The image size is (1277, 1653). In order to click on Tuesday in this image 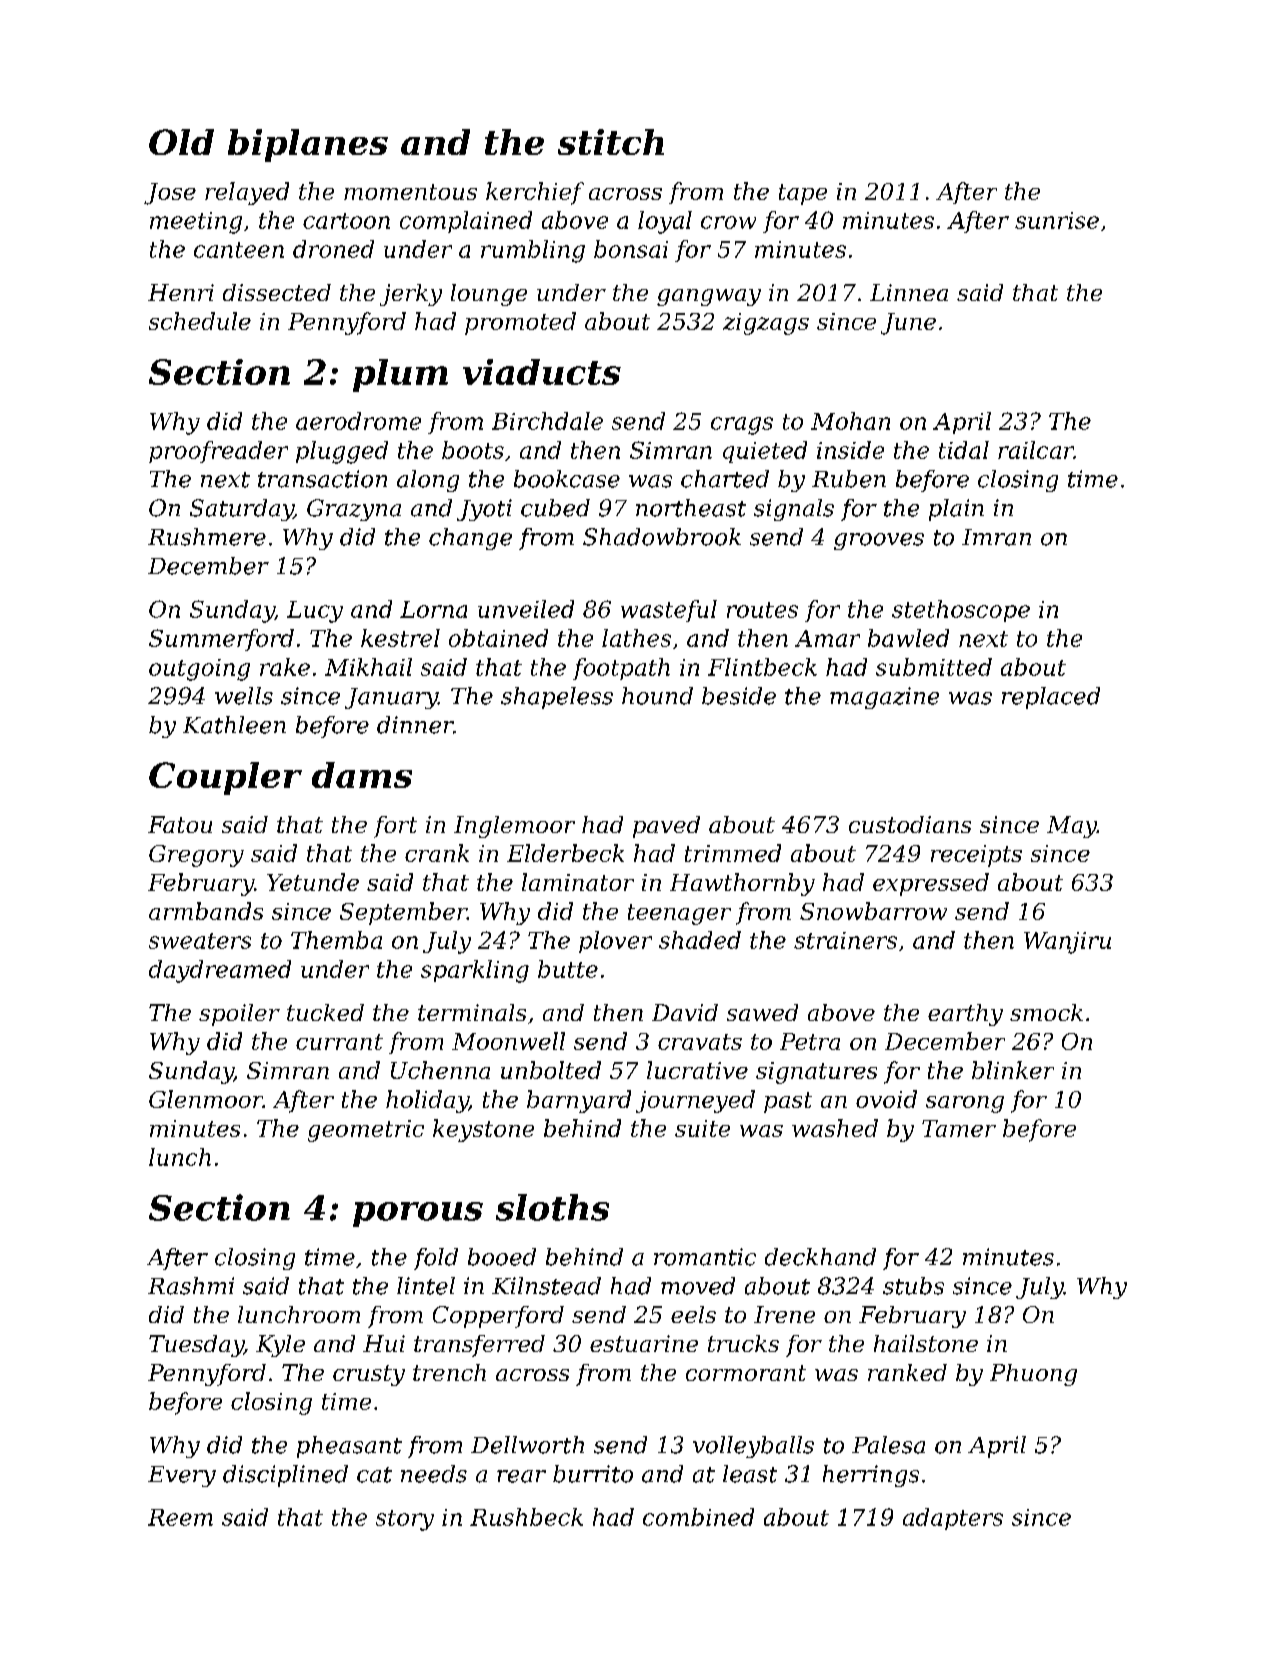, I will do `click(196, 1346)`.
